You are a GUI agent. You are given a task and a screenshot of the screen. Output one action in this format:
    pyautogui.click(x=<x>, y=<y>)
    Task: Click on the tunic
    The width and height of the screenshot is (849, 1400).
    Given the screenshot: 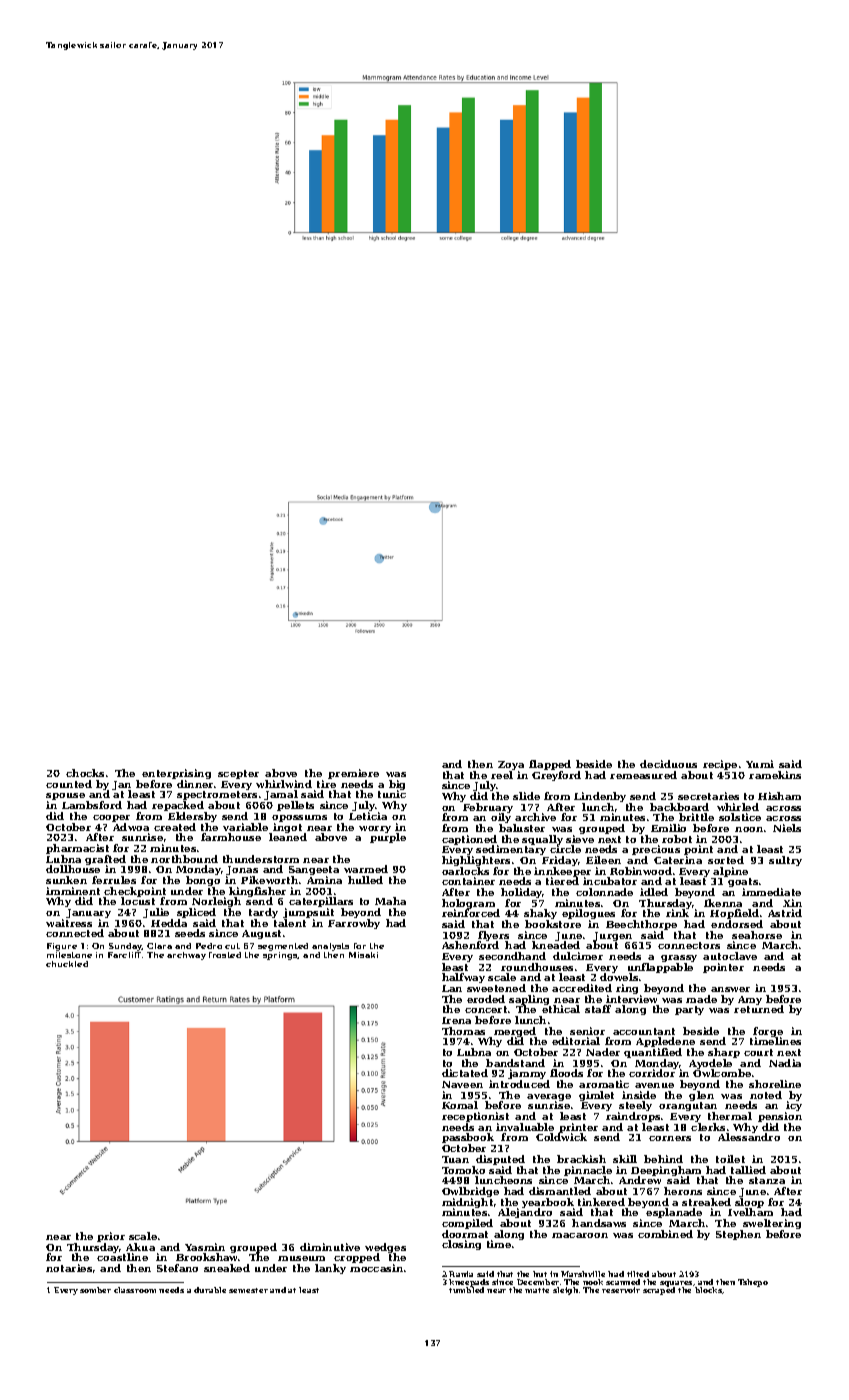 What is the action you would take?
    pyautogui.click(x=392, y=794)
